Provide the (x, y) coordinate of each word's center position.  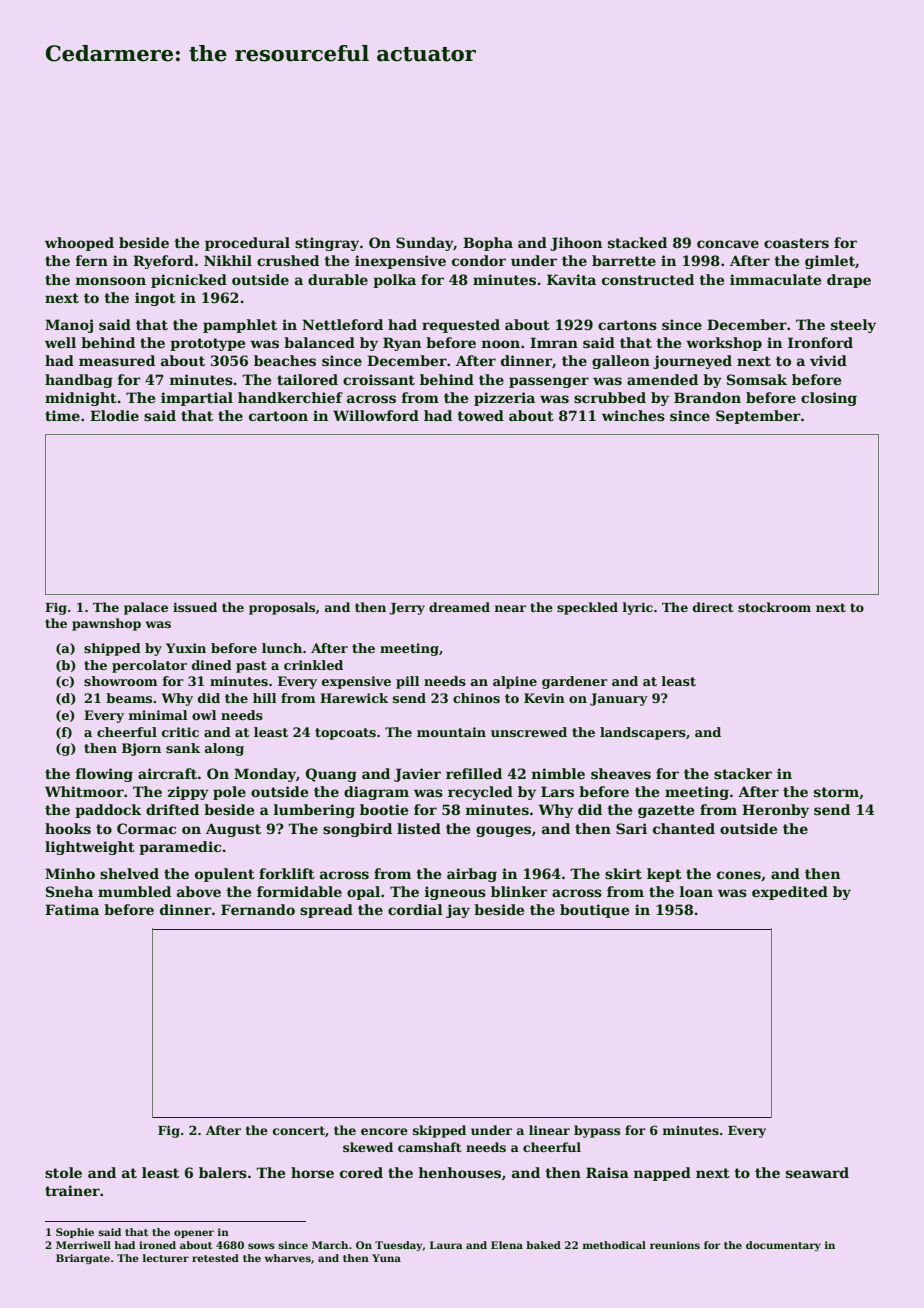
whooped (79, 244)
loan (696, 891)
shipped (112, 649)
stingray (327, 244)
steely (853, 326)
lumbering (314, 811)
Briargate (83, 1259)
